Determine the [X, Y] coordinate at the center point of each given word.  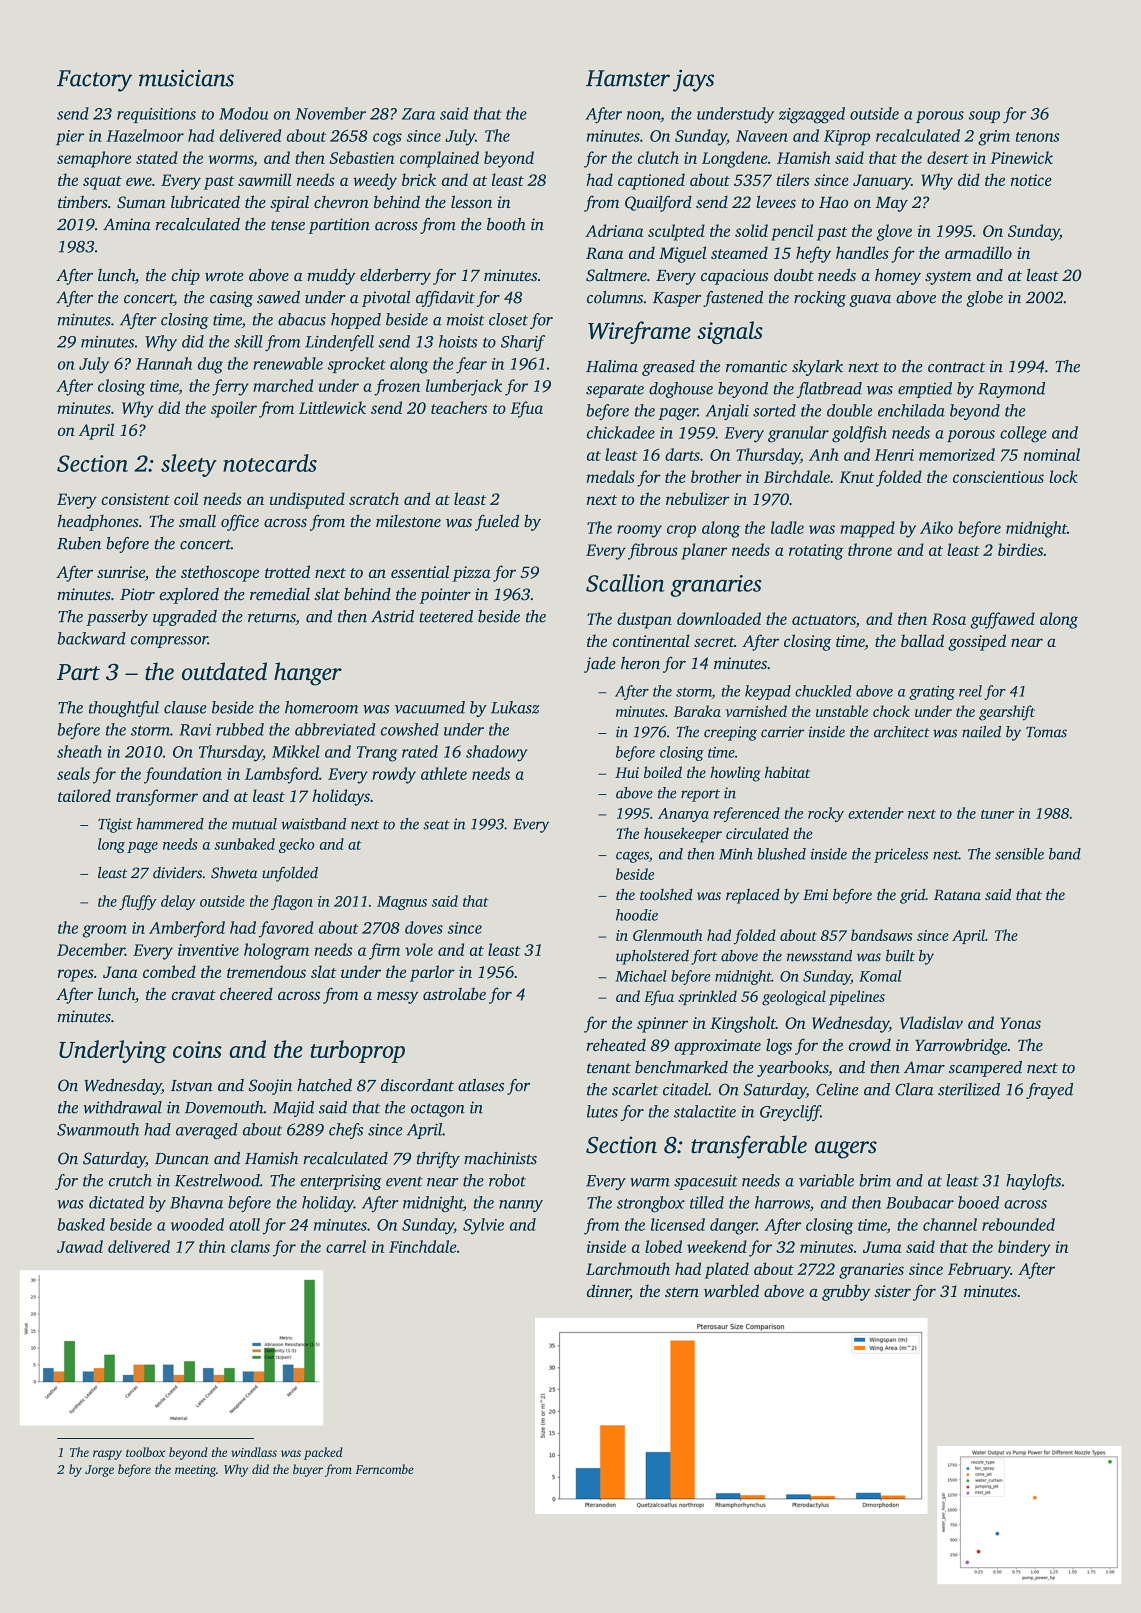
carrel [346, 1246]
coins [197, 1049]
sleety [189, 465]
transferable [749, 1147]
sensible [1019, 854]
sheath [79, 751]
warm [650, 1182]
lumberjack [464, 387]
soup [984, 117]
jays [693, 80]
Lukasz [515, 707]
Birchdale [797, 476]
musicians [186, 78]
